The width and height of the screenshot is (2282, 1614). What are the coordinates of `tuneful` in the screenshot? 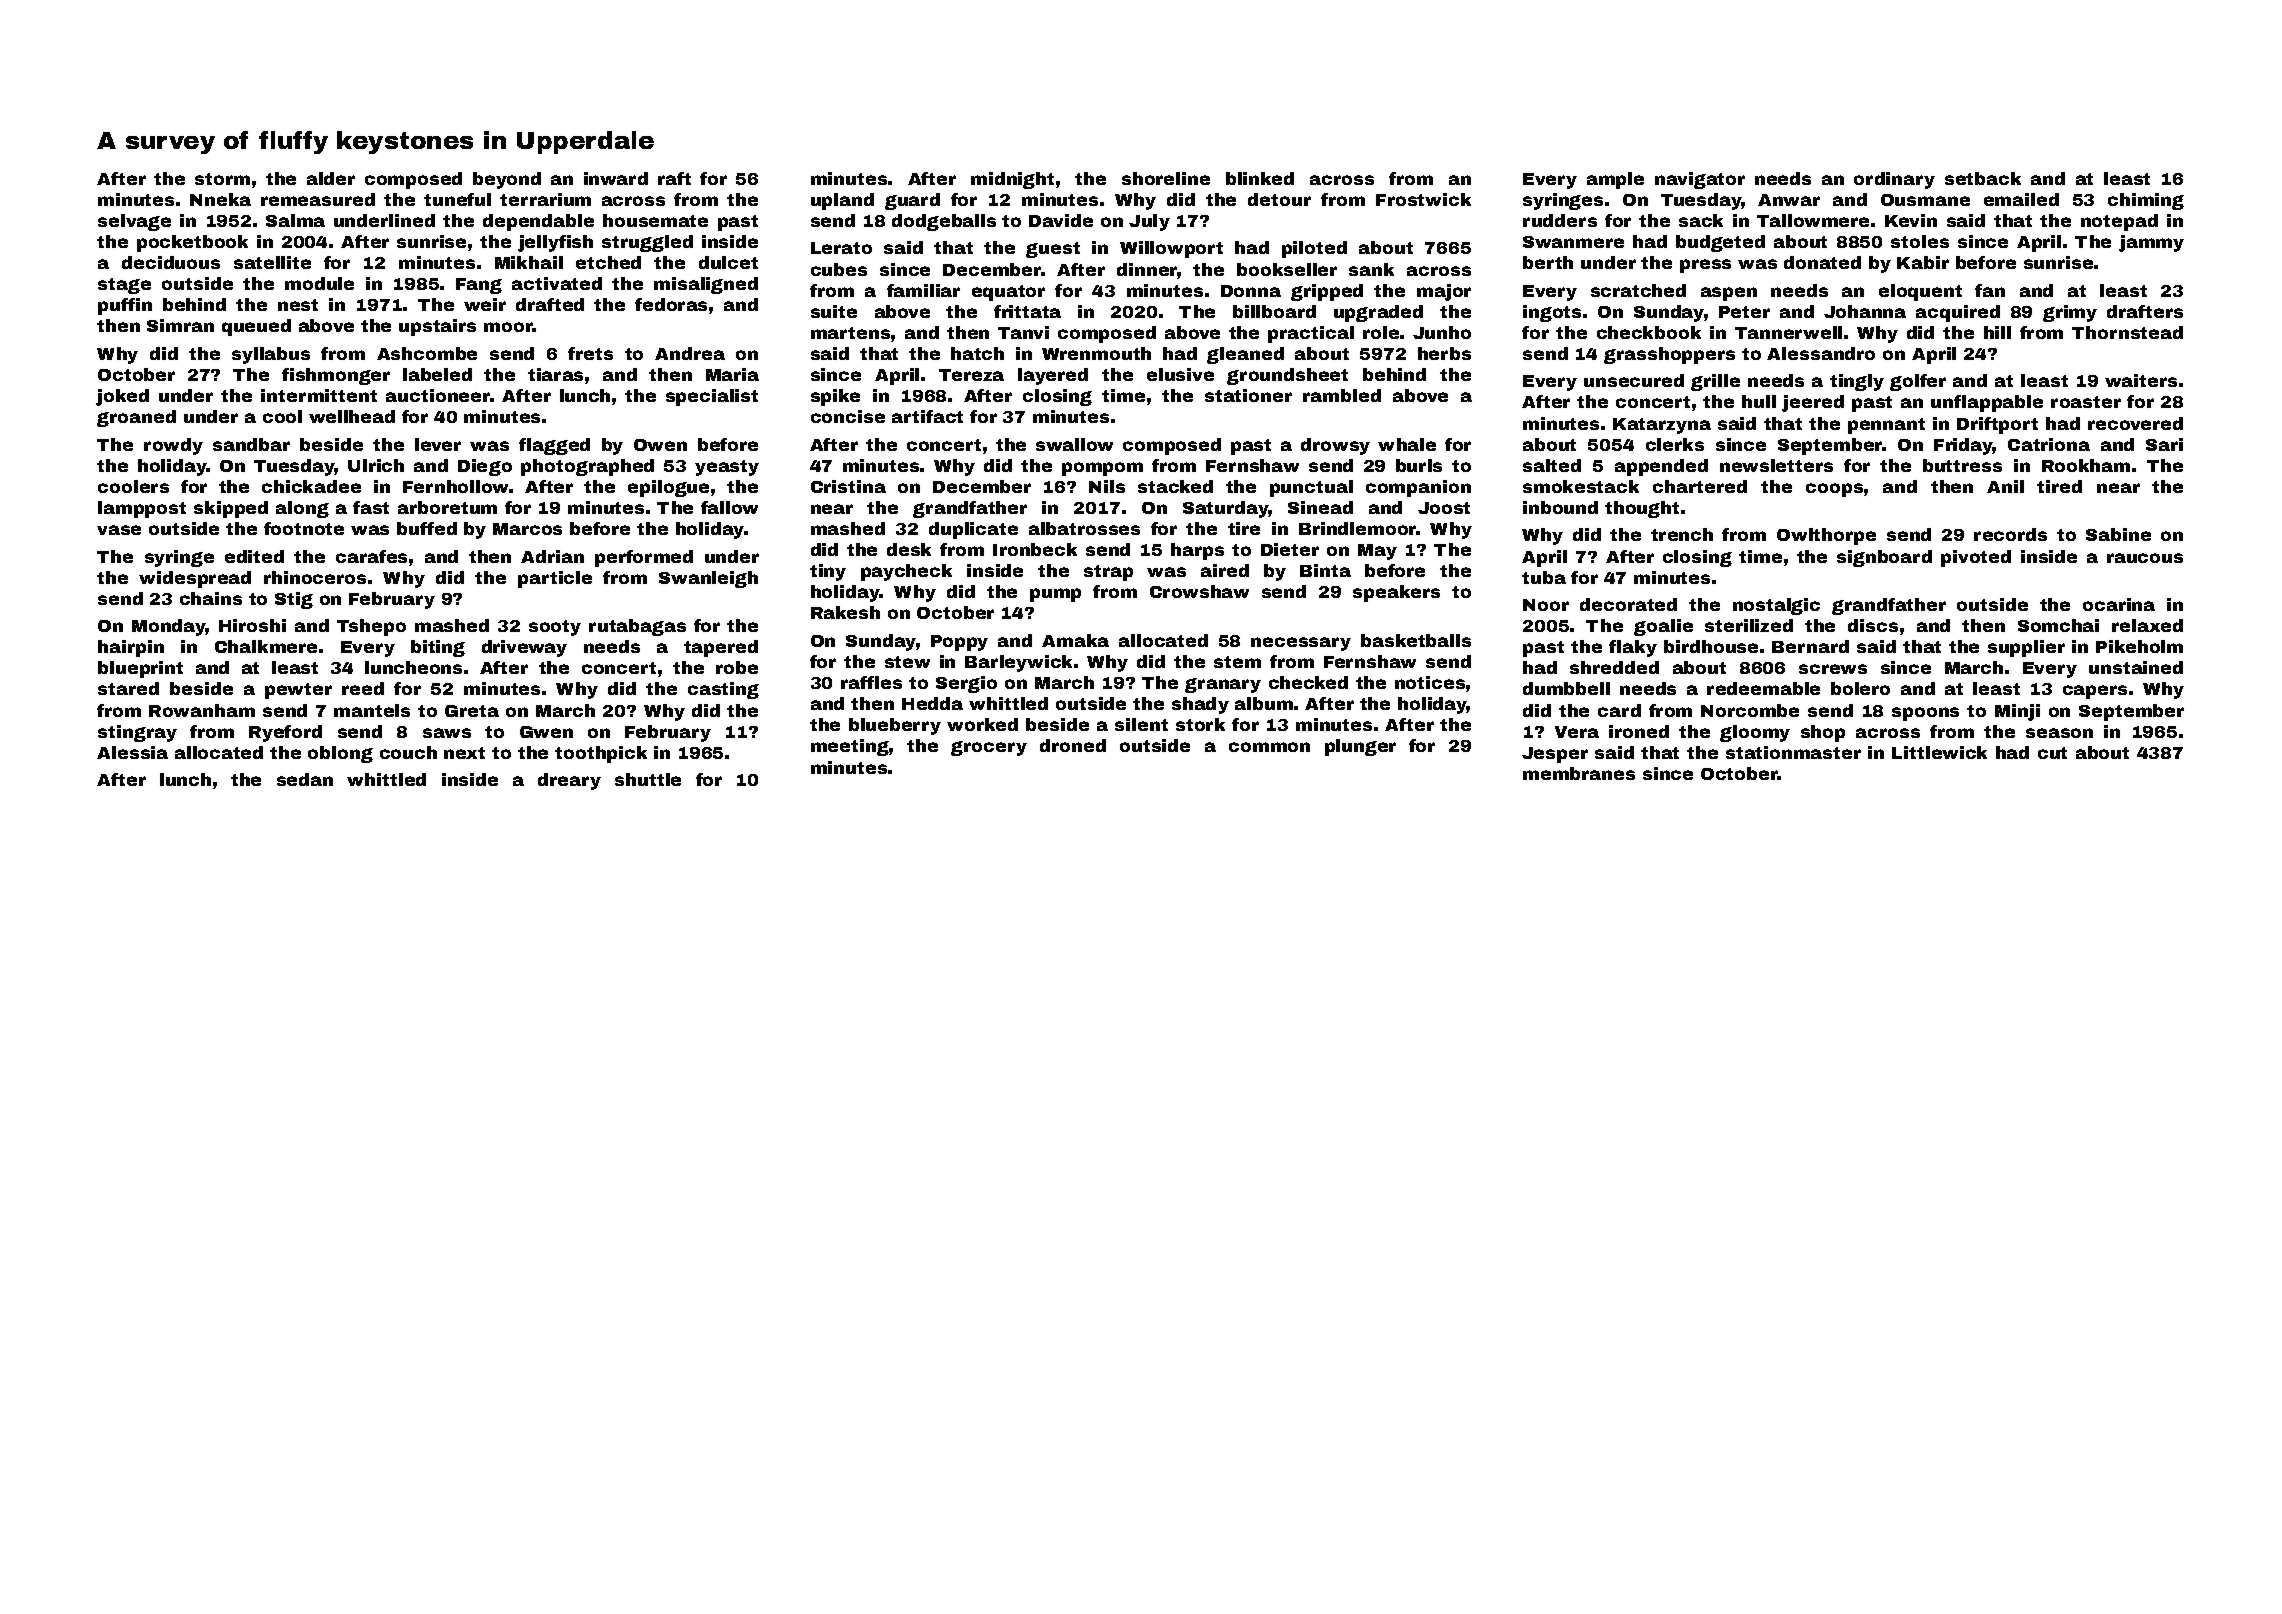 It's located at (457, 199).
